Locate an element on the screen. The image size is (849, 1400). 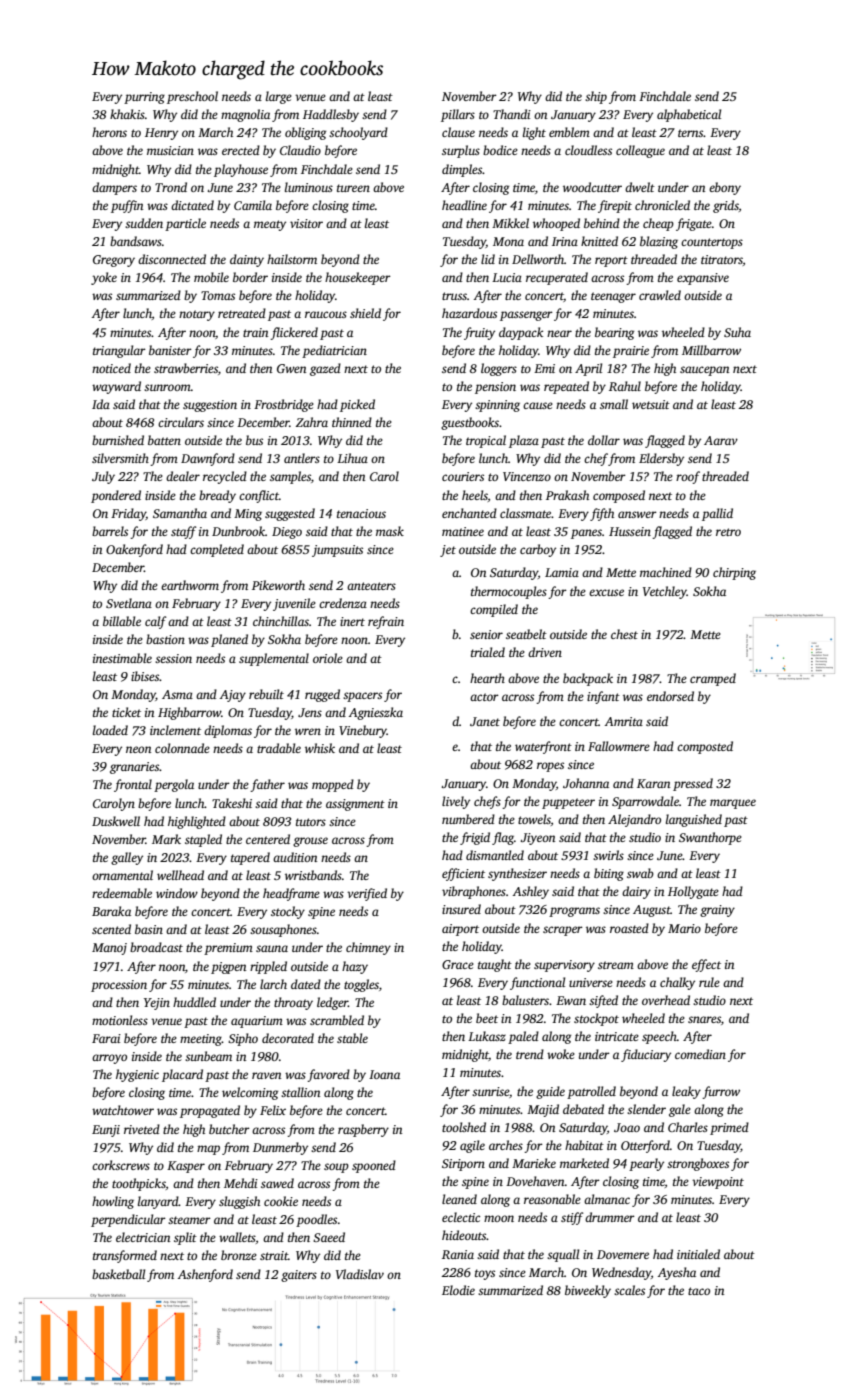
loggers is located at coordinates (499, 369).
